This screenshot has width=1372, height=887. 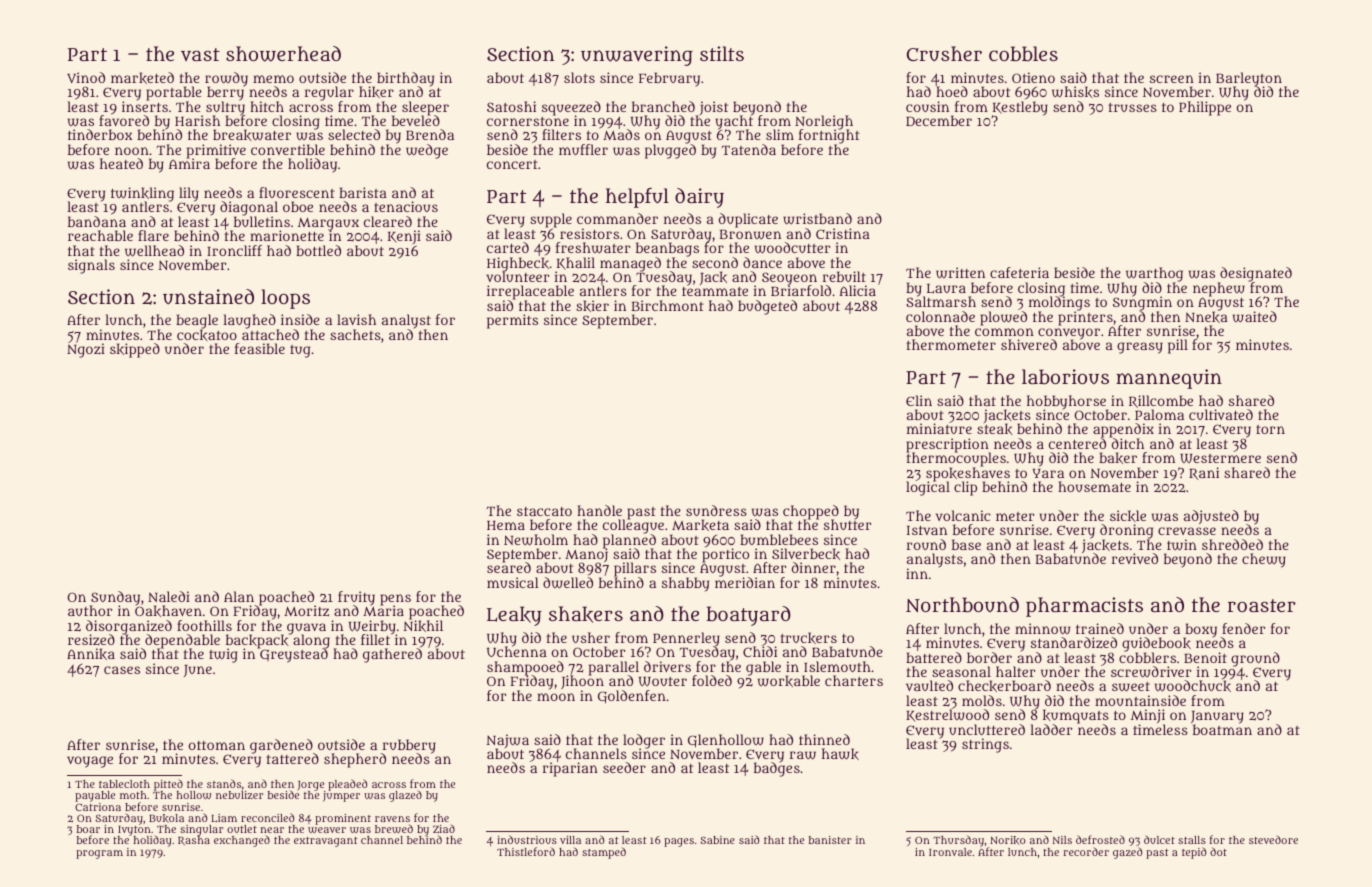 What do you see at coordinates (722, 53) in the screenshot?
I see `stilts` at bounding box center [722, 53].
